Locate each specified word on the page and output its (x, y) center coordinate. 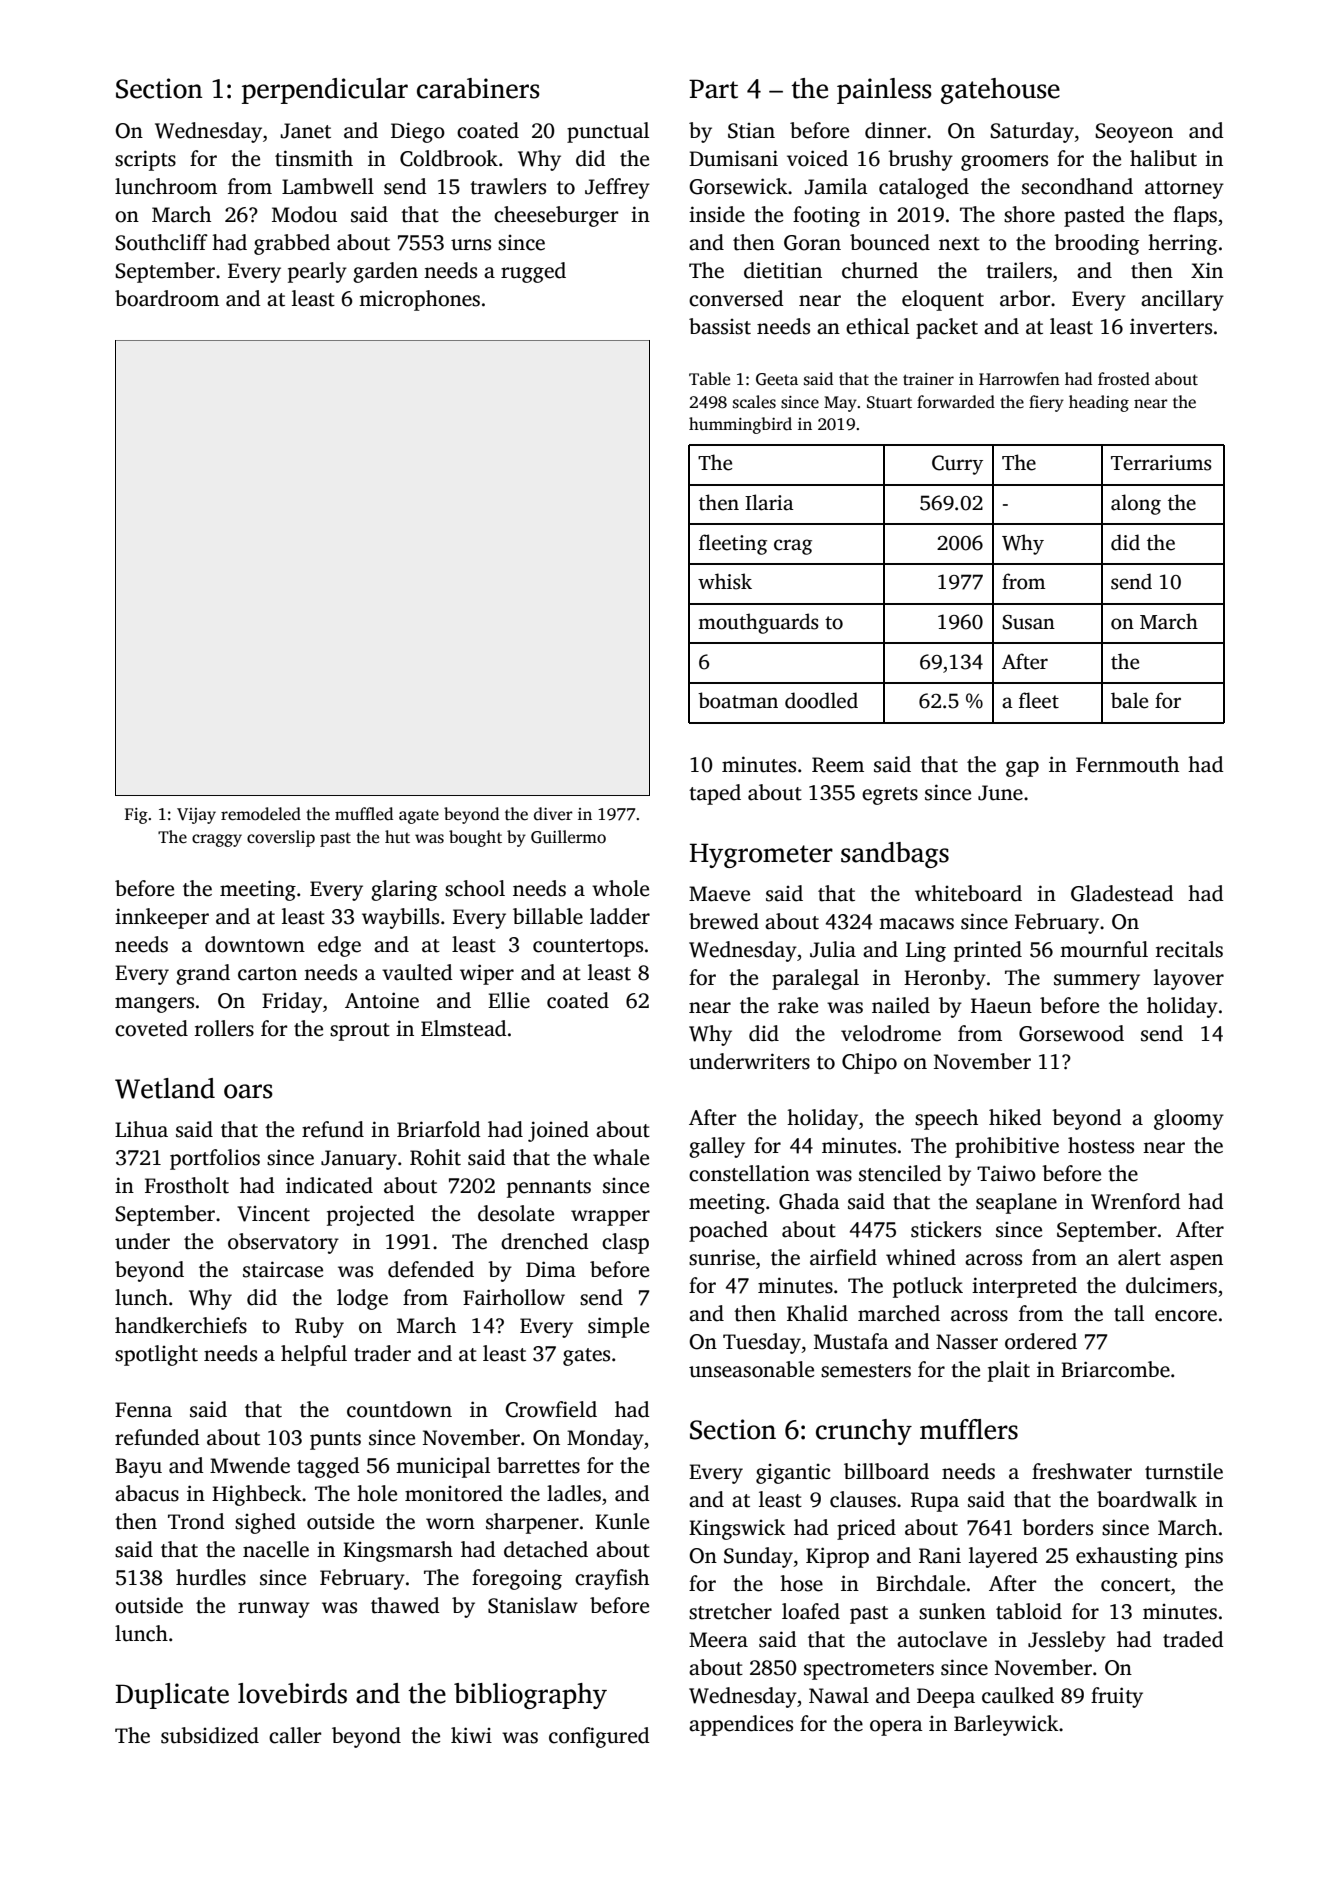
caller (295, 1735)
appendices (741, 1725)
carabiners (478, 88)
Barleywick (1006, 1725)
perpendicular (325, 91)
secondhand (1077, 186)
